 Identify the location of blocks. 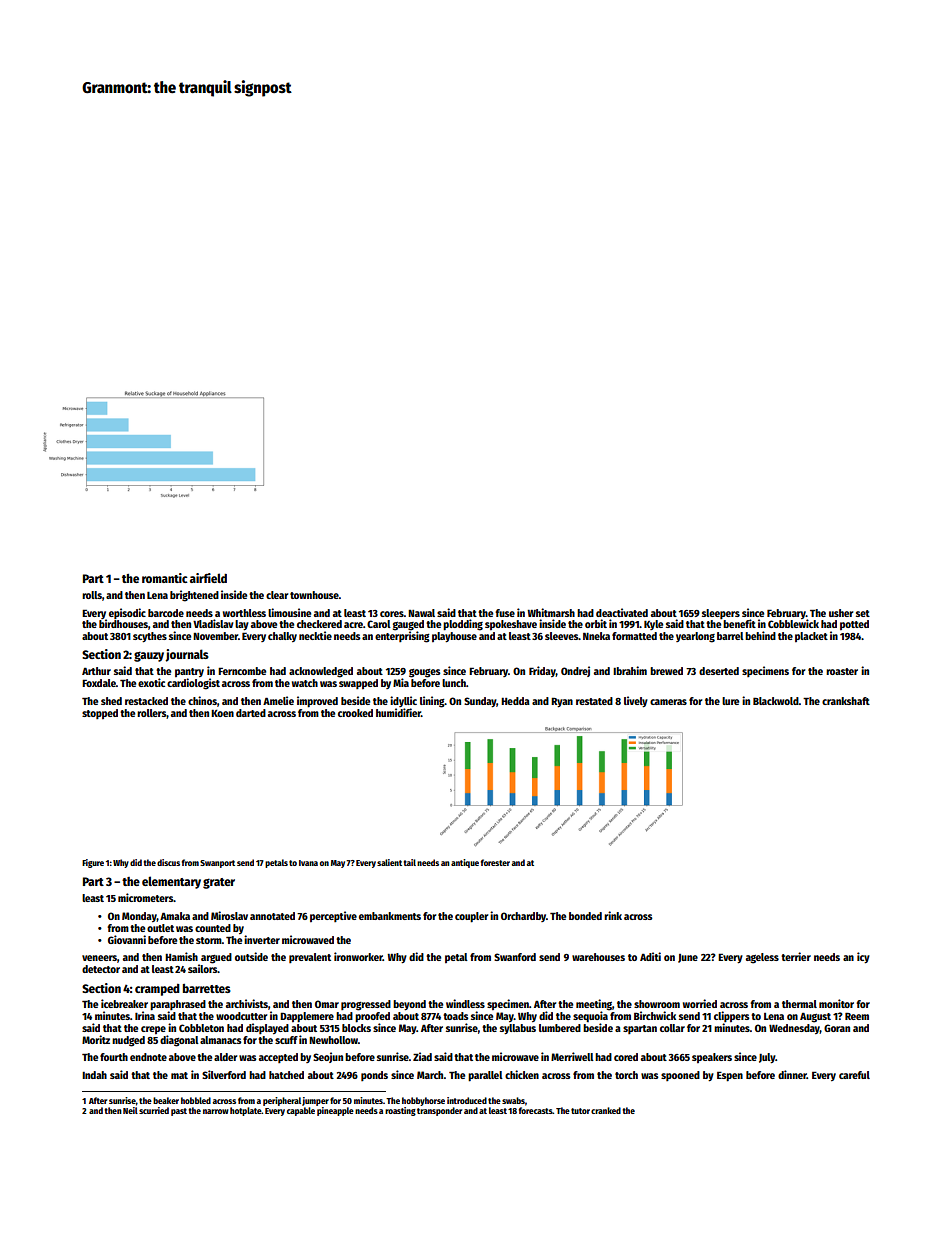
(356, 1028).
